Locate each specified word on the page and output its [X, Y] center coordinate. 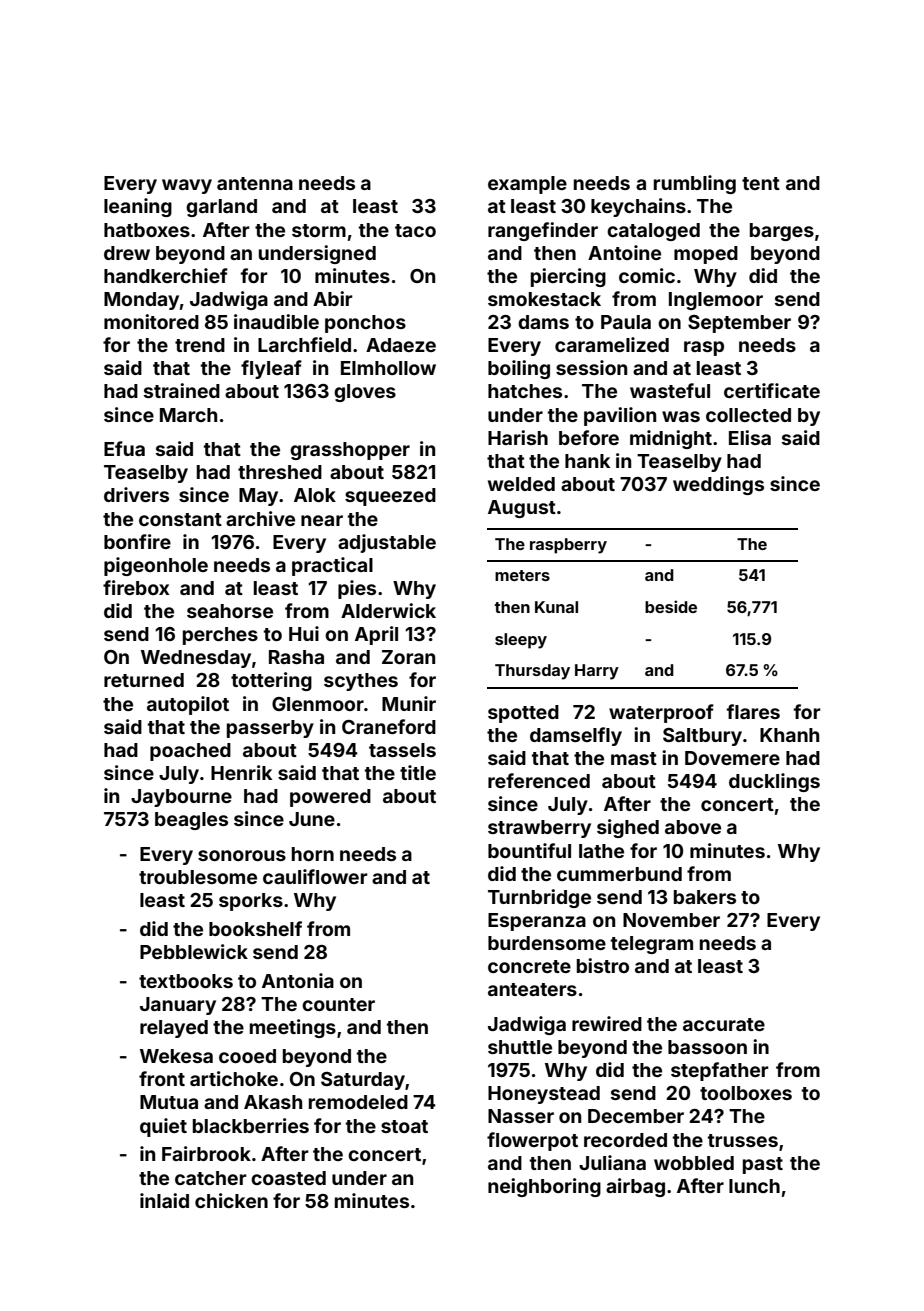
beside [671, 606]
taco [415, 230]
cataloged [653, 232]
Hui [304, 633]
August [522, 509]
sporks [251, 902]
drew [127, 253]
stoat [404, 1126]
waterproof [661, 713]
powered [330, 798]
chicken [231, 1200]
